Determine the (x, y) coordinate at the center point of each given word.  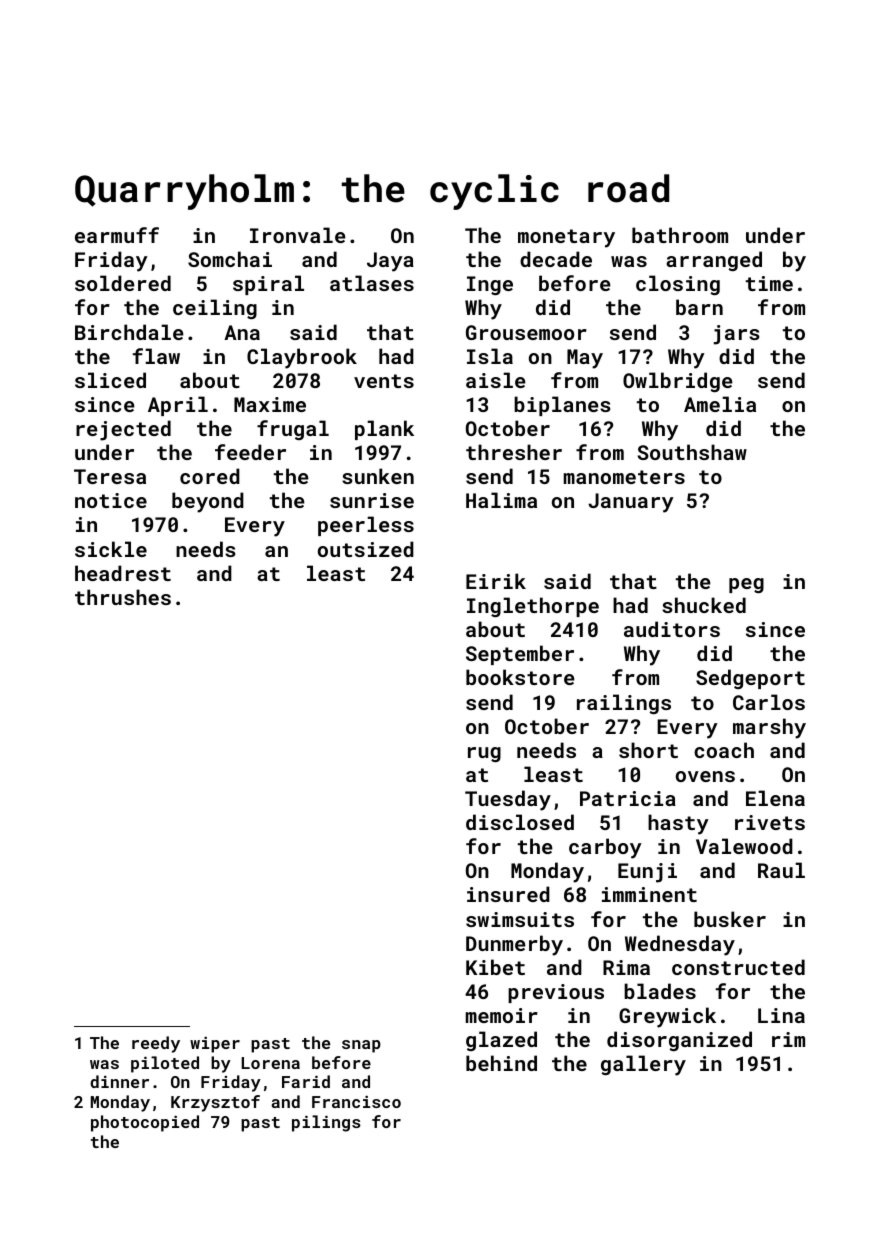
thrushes (123, 597)
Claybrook (302, 358)
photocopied (145, 1123)
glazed (501, 1041)
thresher (514, 452)
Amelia (720, 404)
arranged (714, 261)
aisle (496, 380)
